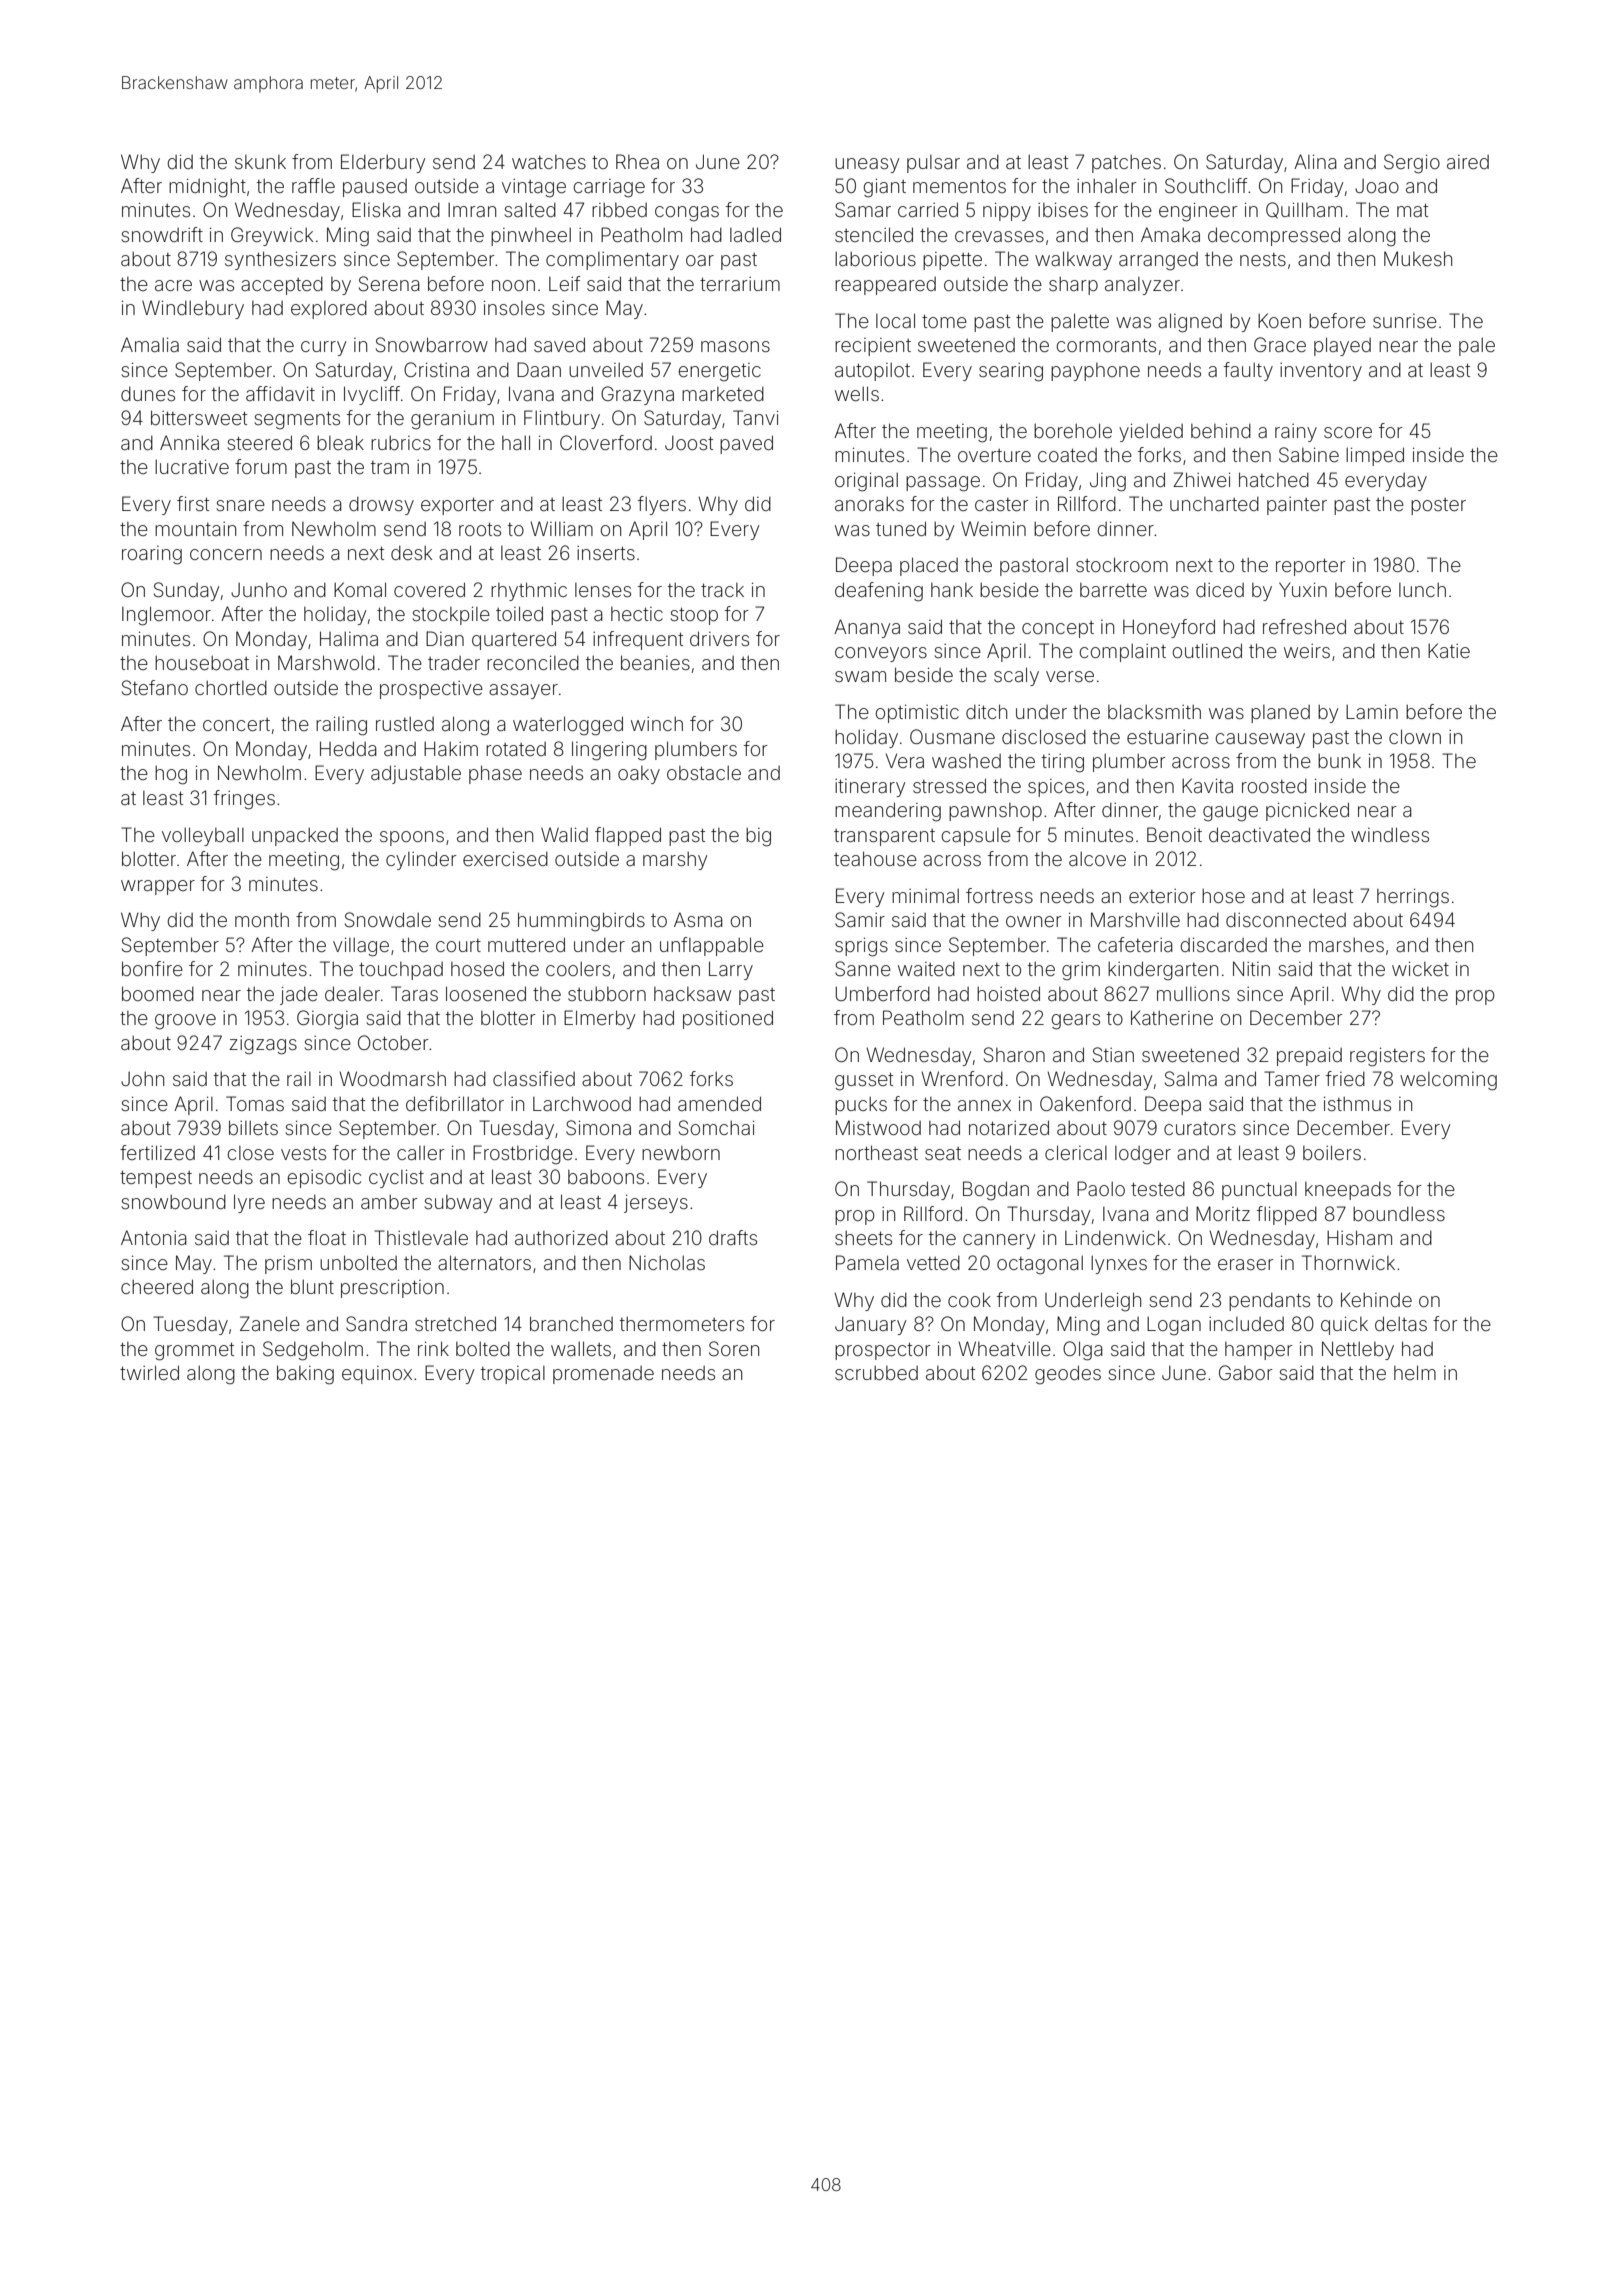 The image size is (1620, 2292). I want to click on equinox, so click(377, 1375).
